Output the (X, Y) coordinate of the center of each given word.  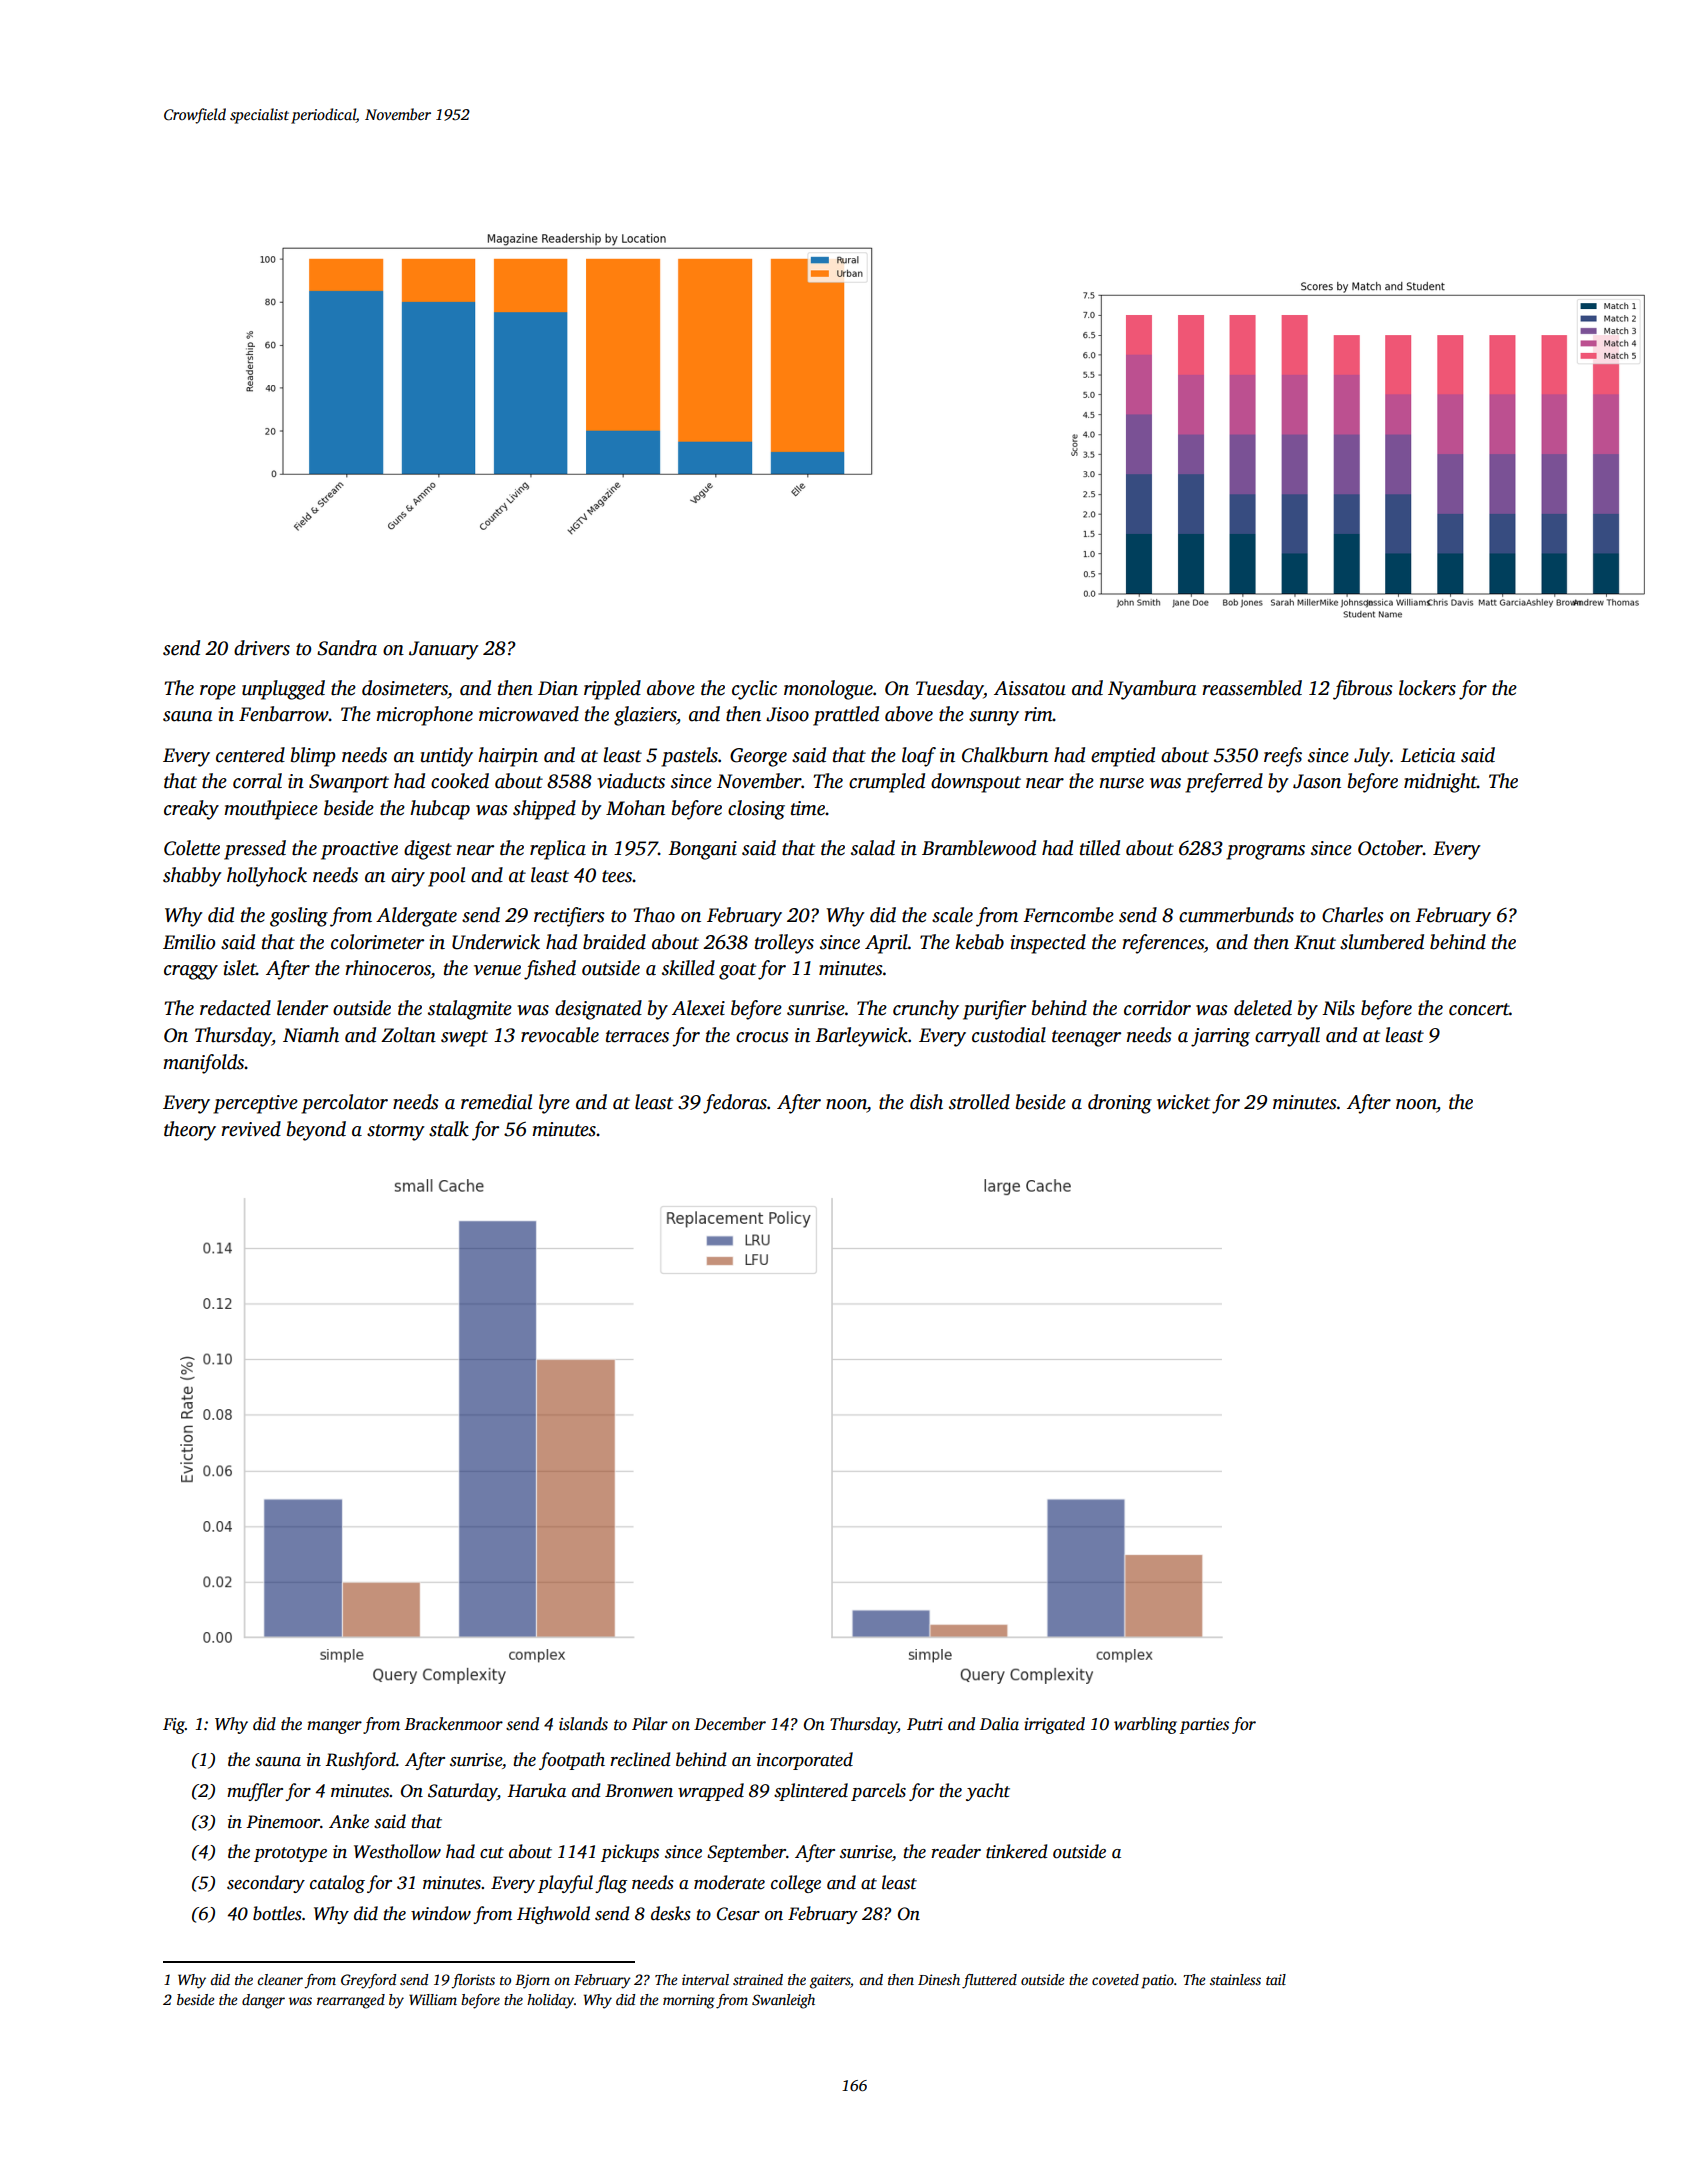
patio (1157, 1981)
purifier (994, 1010)
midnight (1440, 783)
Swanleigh (783, 2001)
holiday (550, 2001)
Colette (192, 848)
